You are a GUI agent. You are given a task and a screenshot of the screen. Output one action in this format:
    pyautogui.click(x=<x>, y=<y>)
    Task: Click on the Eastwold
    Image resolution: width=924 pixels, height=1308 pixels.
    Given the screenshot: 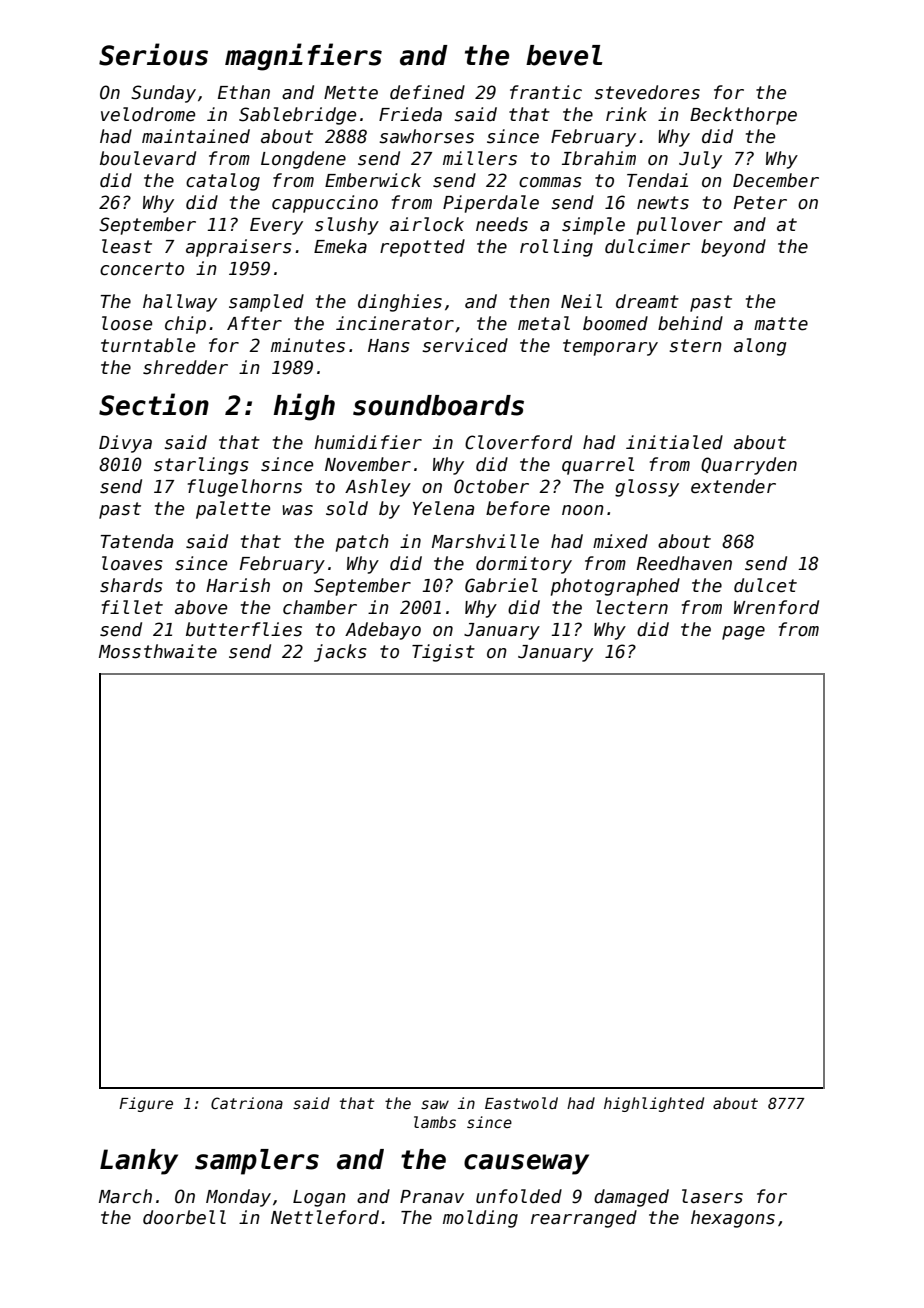 What is the action you would take?
    pyautogui.click(x=521, y=1103)
